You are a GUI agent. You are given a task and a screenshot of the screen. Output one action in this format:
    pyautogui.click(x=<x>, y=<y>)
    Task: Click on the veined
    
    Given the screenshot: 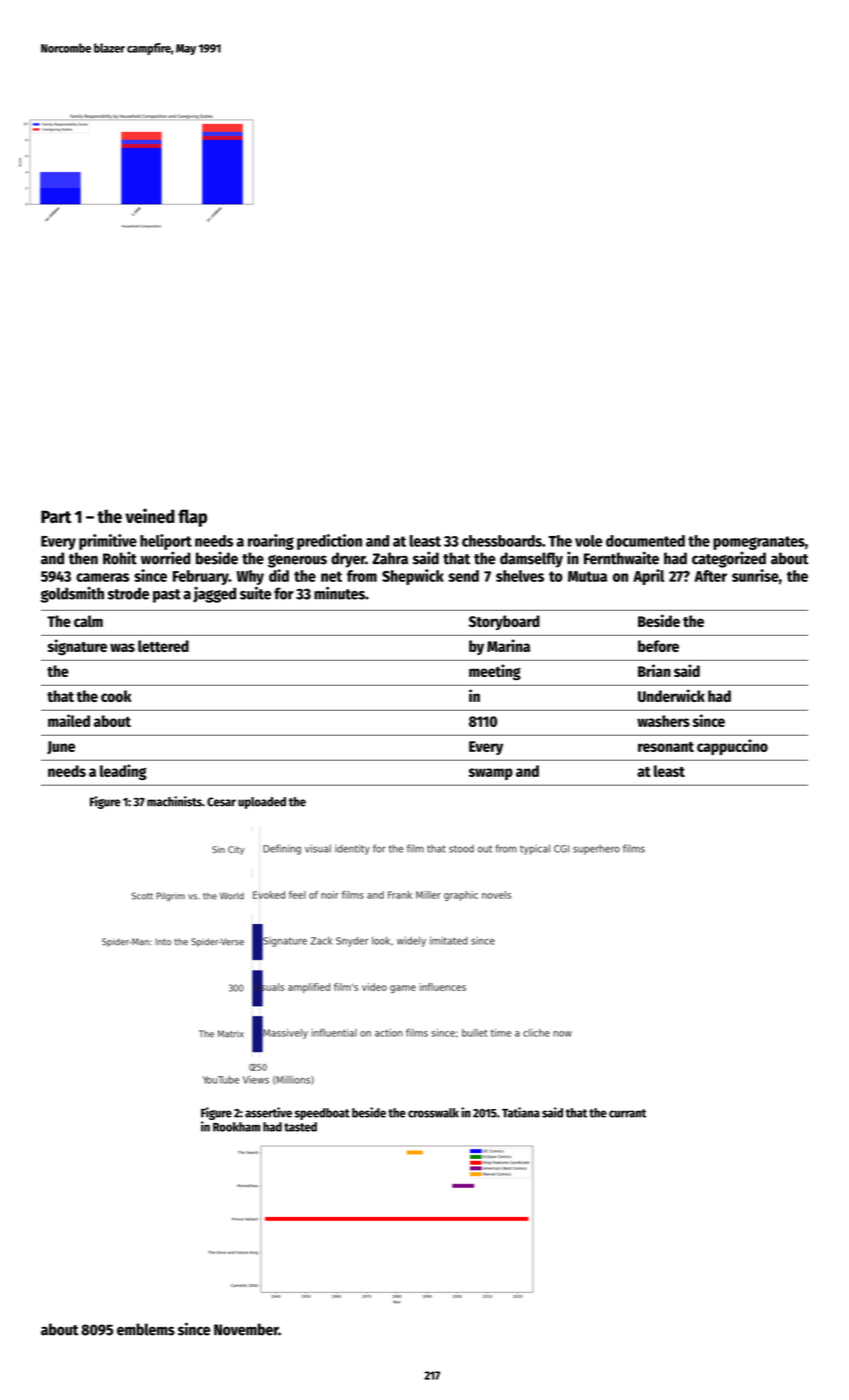 What is the action you would take?
    pyautogui.click(x=150, y=516)
